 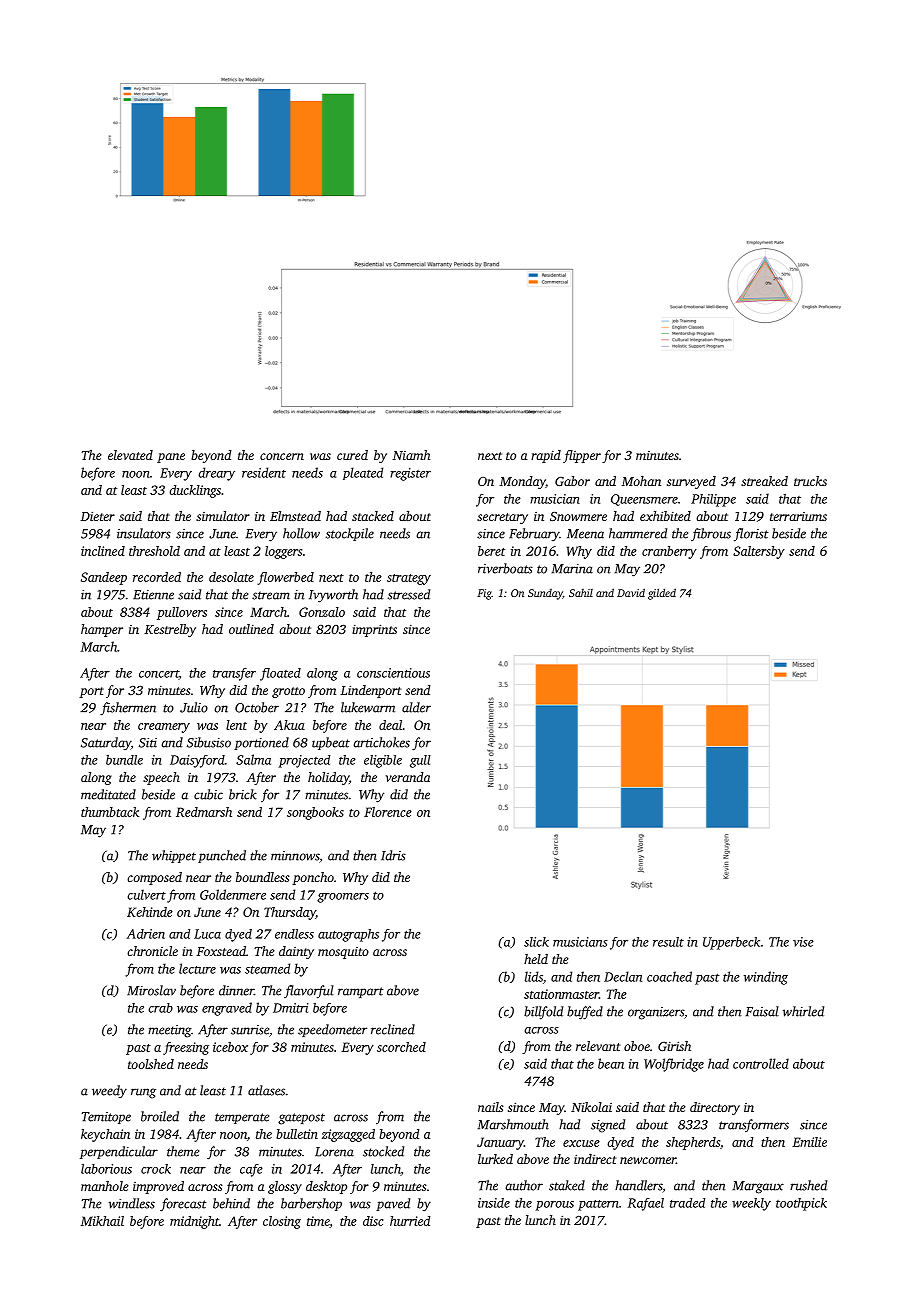 I want to click on weekly, so click(x=751, y=1204).
